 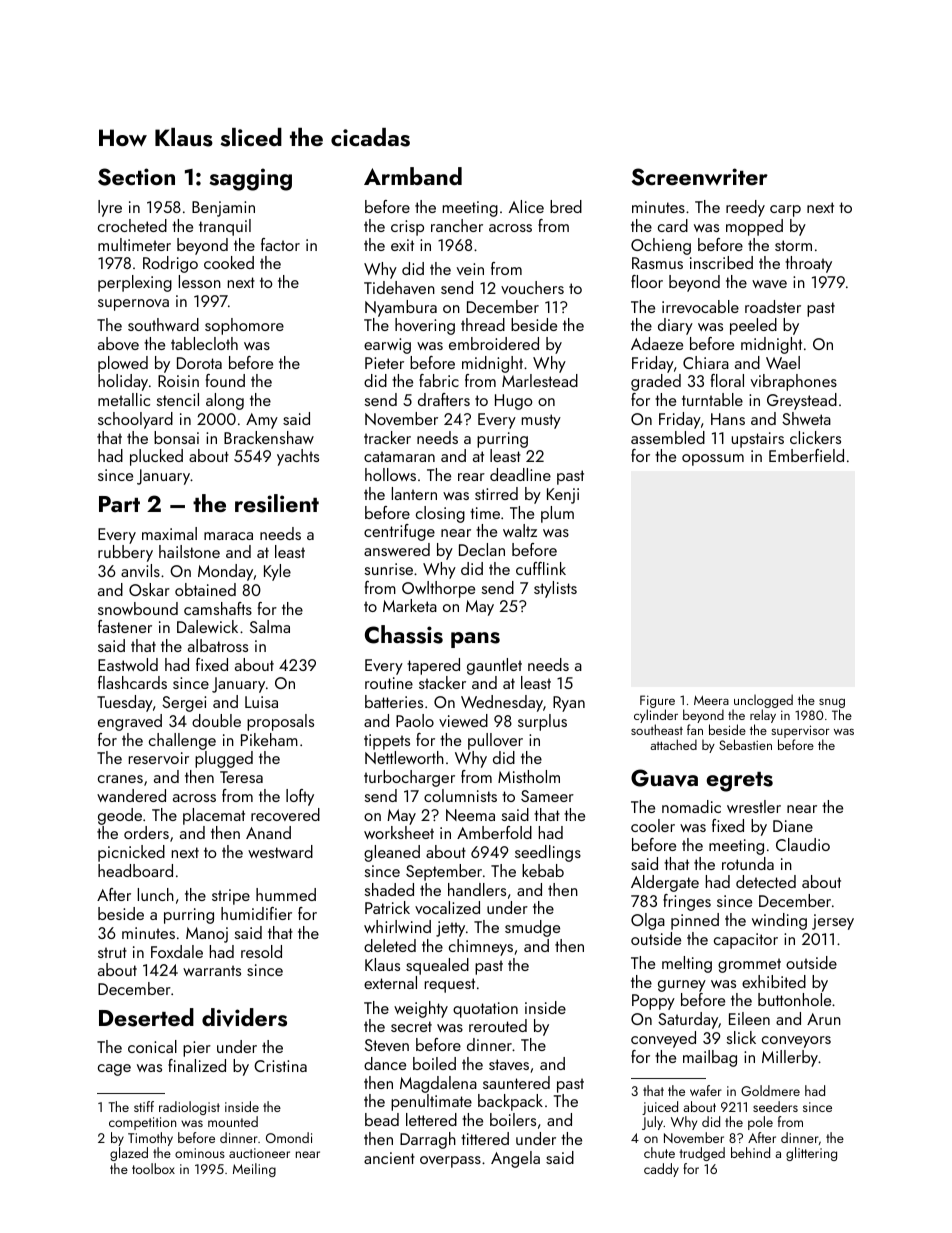 I want to click on catamaran, so click(x=399, y=456).
